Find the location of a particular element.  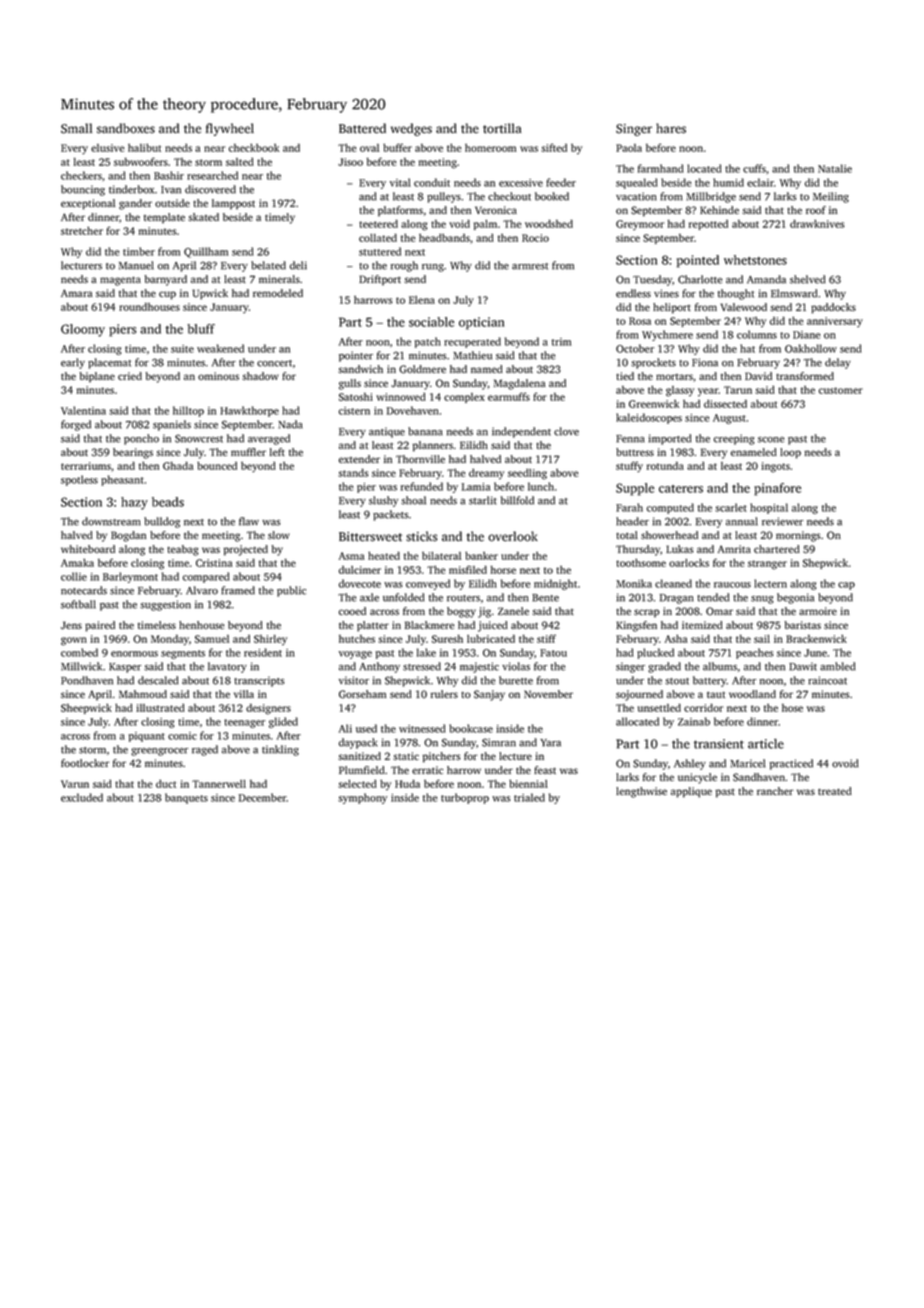

vital is located at coordinates (400, 182).
